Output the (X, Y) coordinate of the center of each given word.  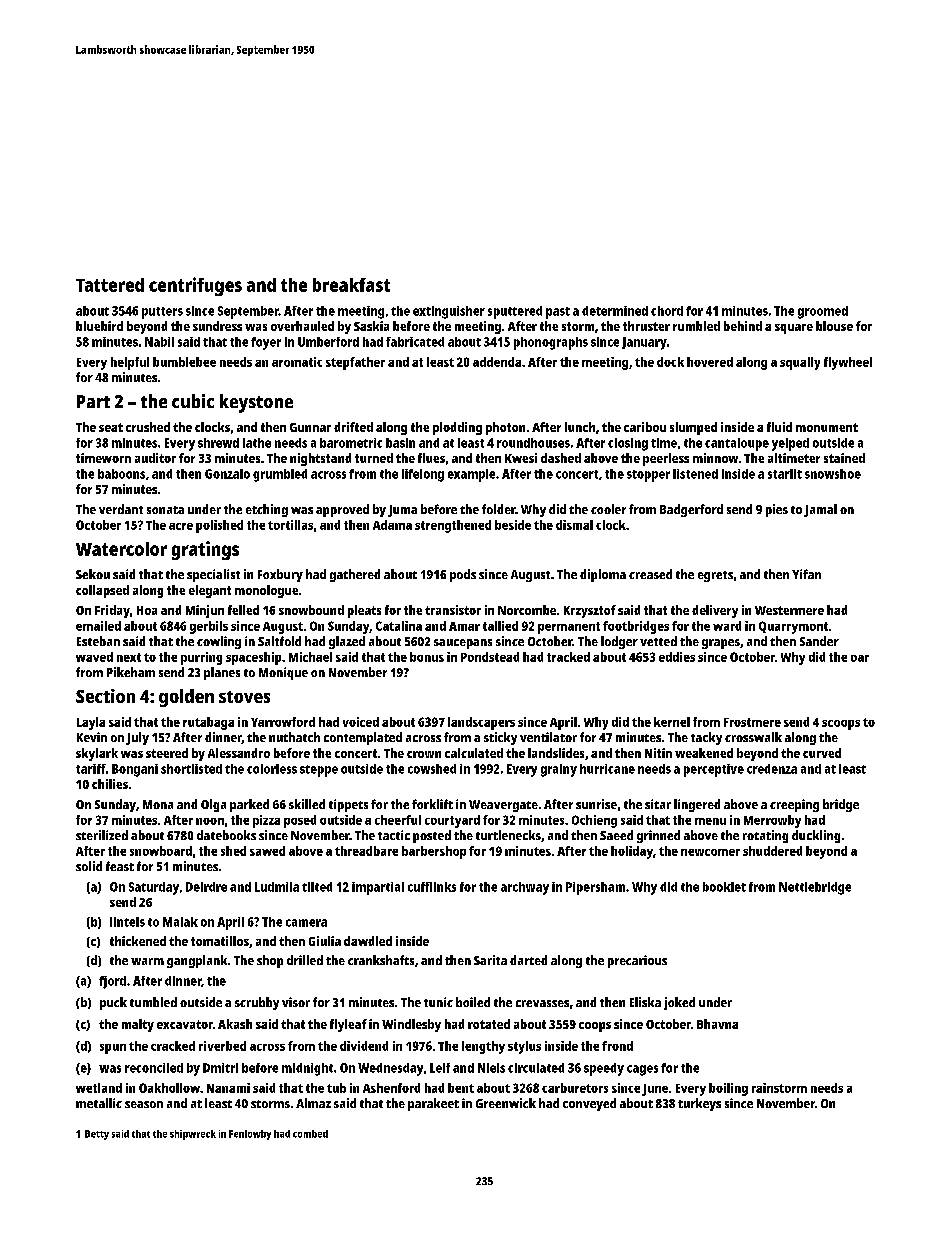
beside (513, 525)
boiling (728, 1089)
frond (617, 1046)
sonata (165, 510)
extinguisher (449, 312)
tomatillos (220, 941)
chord (667, 311)
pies (777, 510)
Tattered (110, 285)
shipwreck (193, 1135)
